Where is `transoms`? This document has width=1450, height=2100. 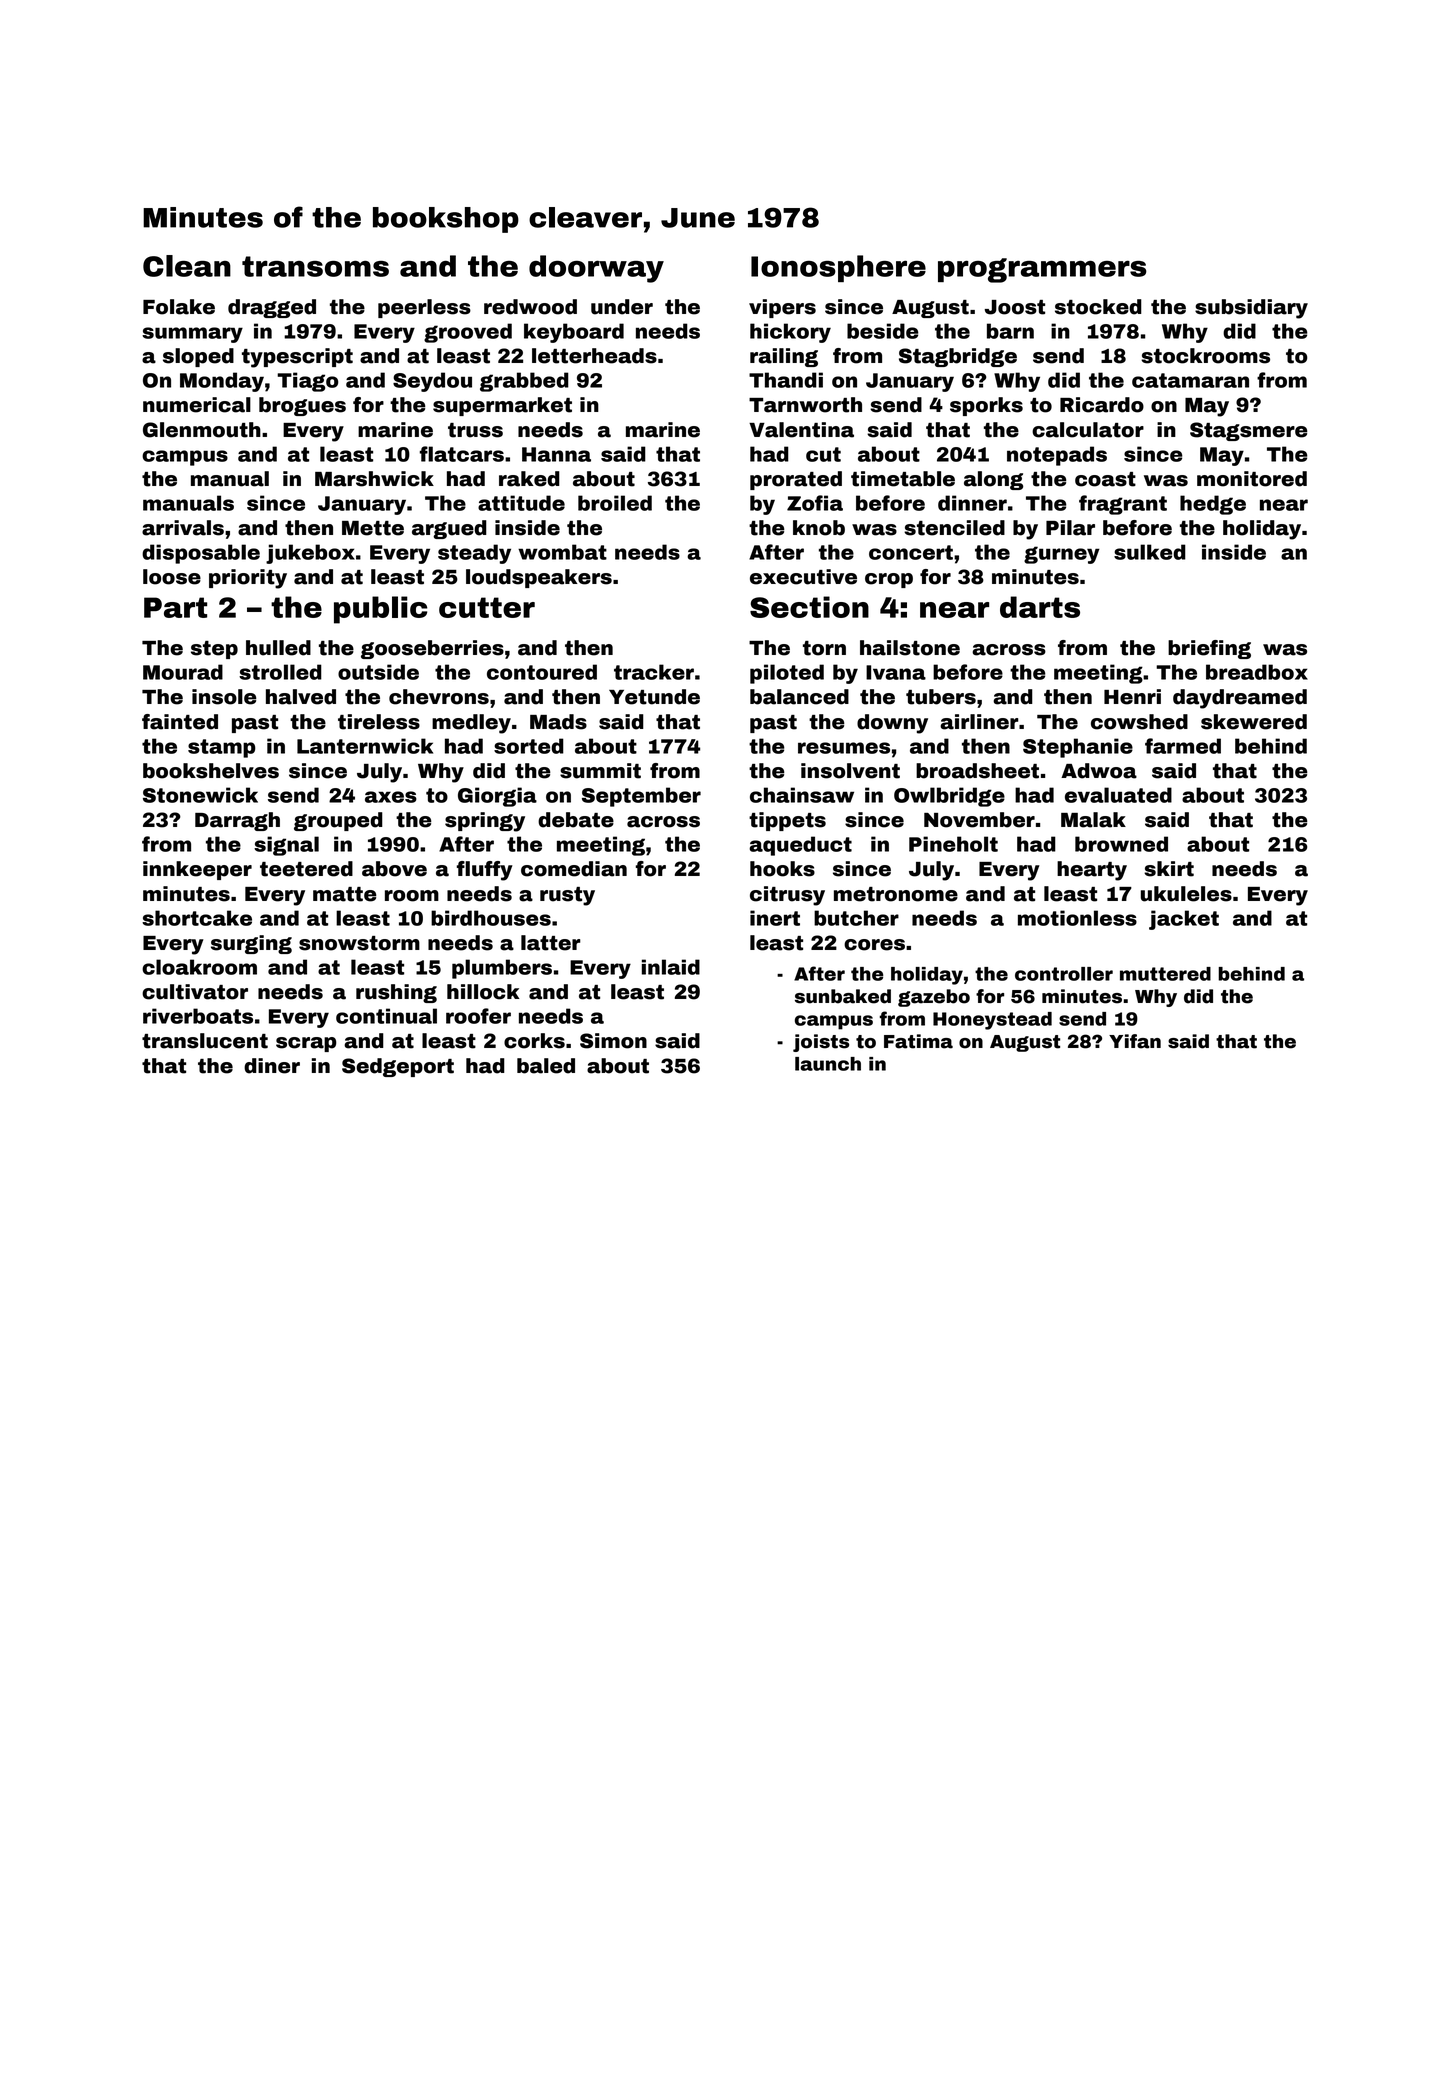 transoms is located at coordinates (315, 266).
